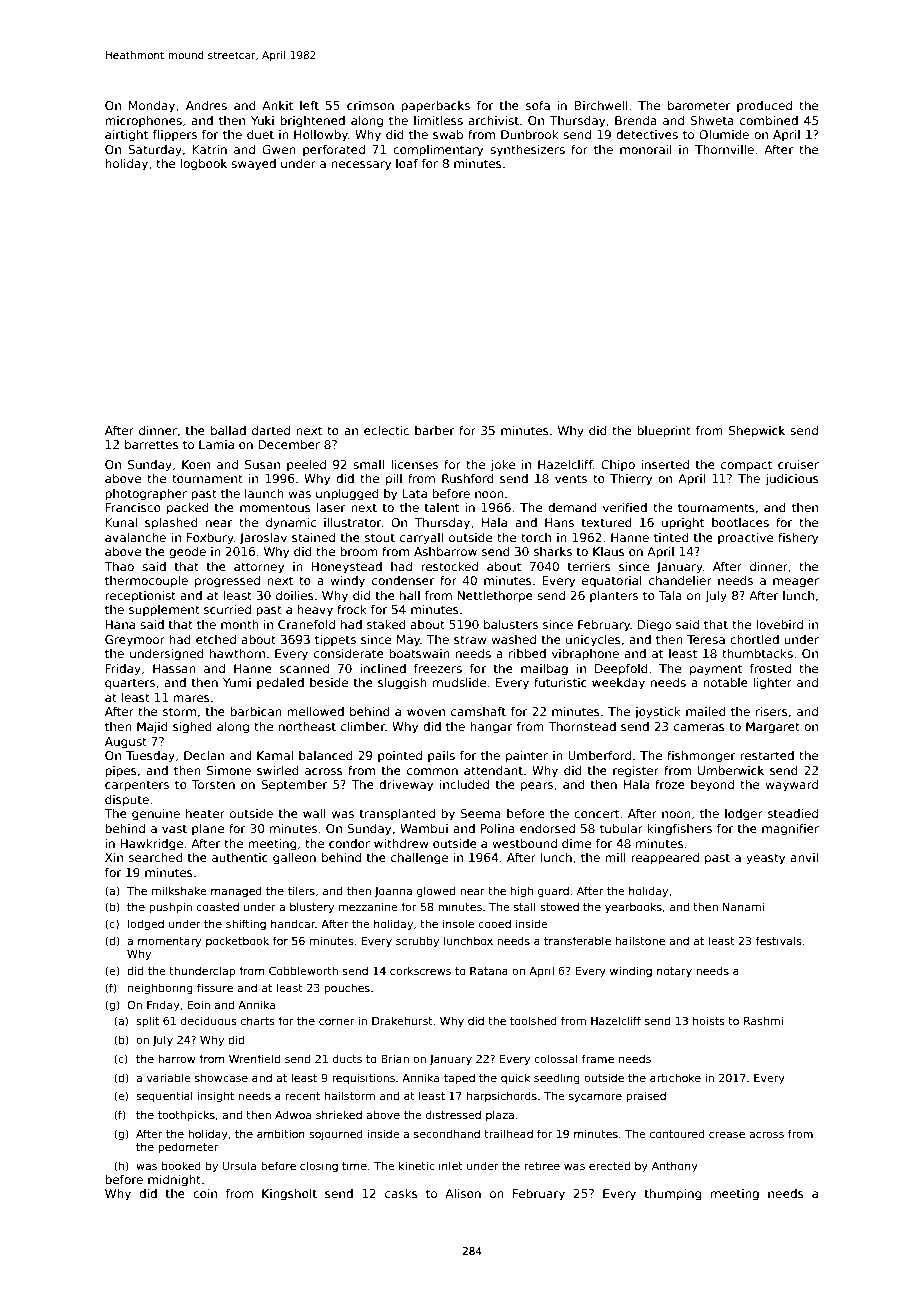 This screenshot has width=924, height=1308. Describe the element at coordinates (435, 430) in the screenshot. I see `barber` at that location.
